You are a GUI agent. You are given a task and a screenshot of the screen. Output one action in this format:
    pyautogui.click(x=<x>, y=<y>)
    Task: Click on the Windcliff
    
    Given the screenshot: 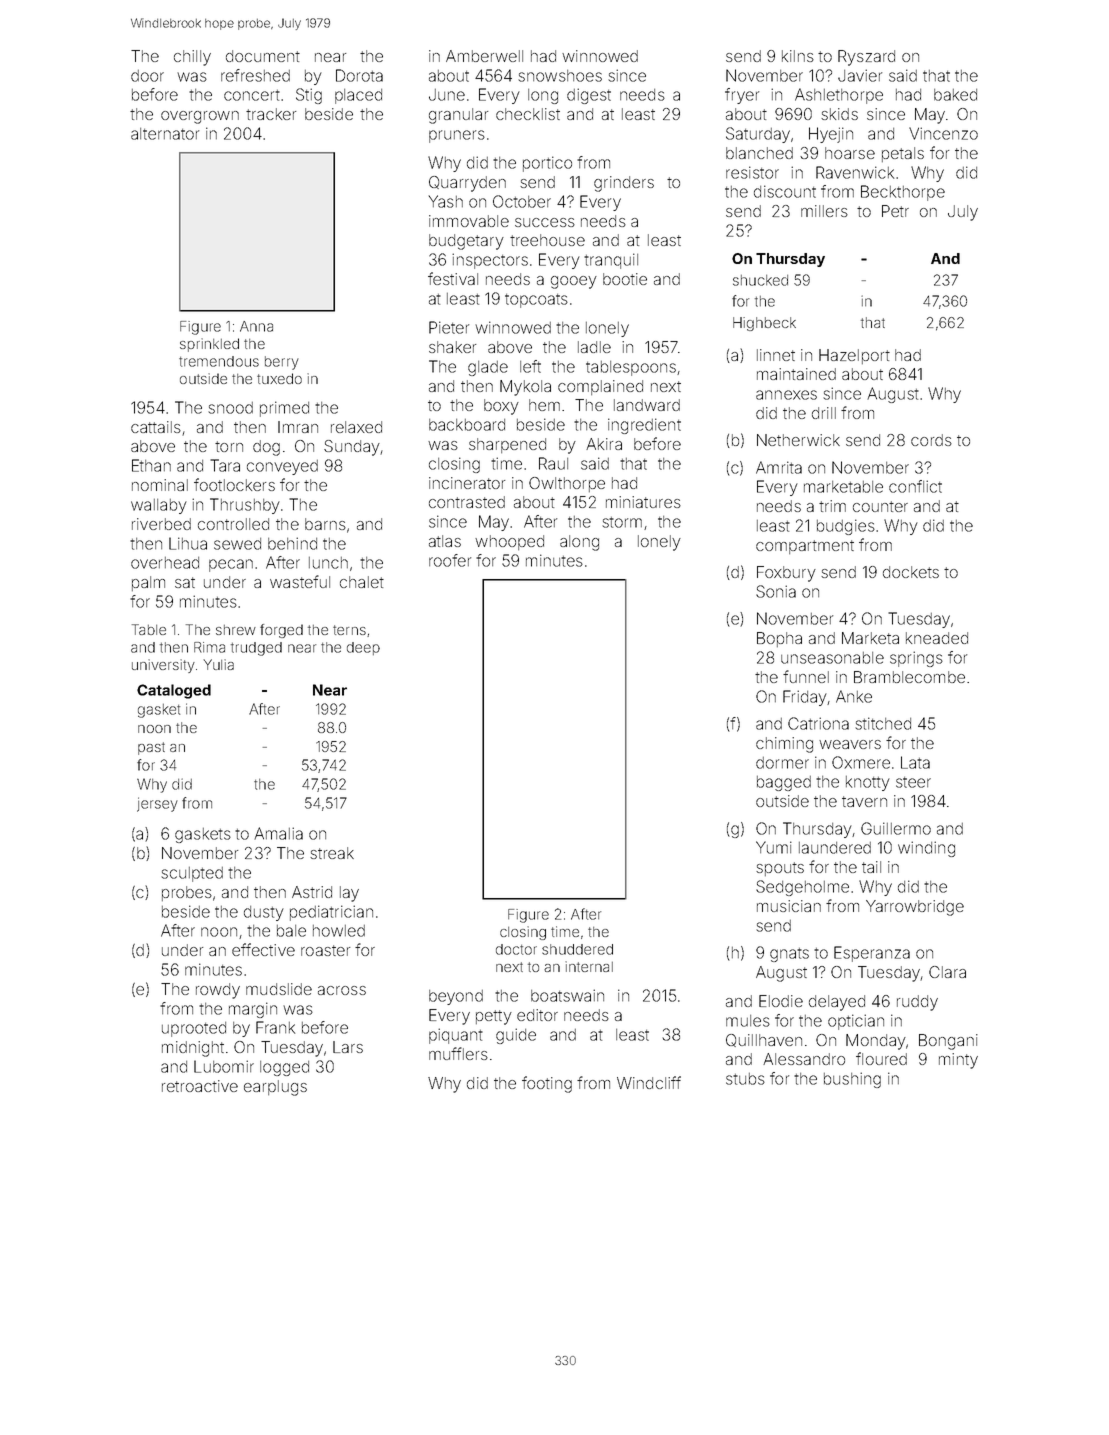 What is the action you would take?
    pyautogui.click(x=649, y=1082)
